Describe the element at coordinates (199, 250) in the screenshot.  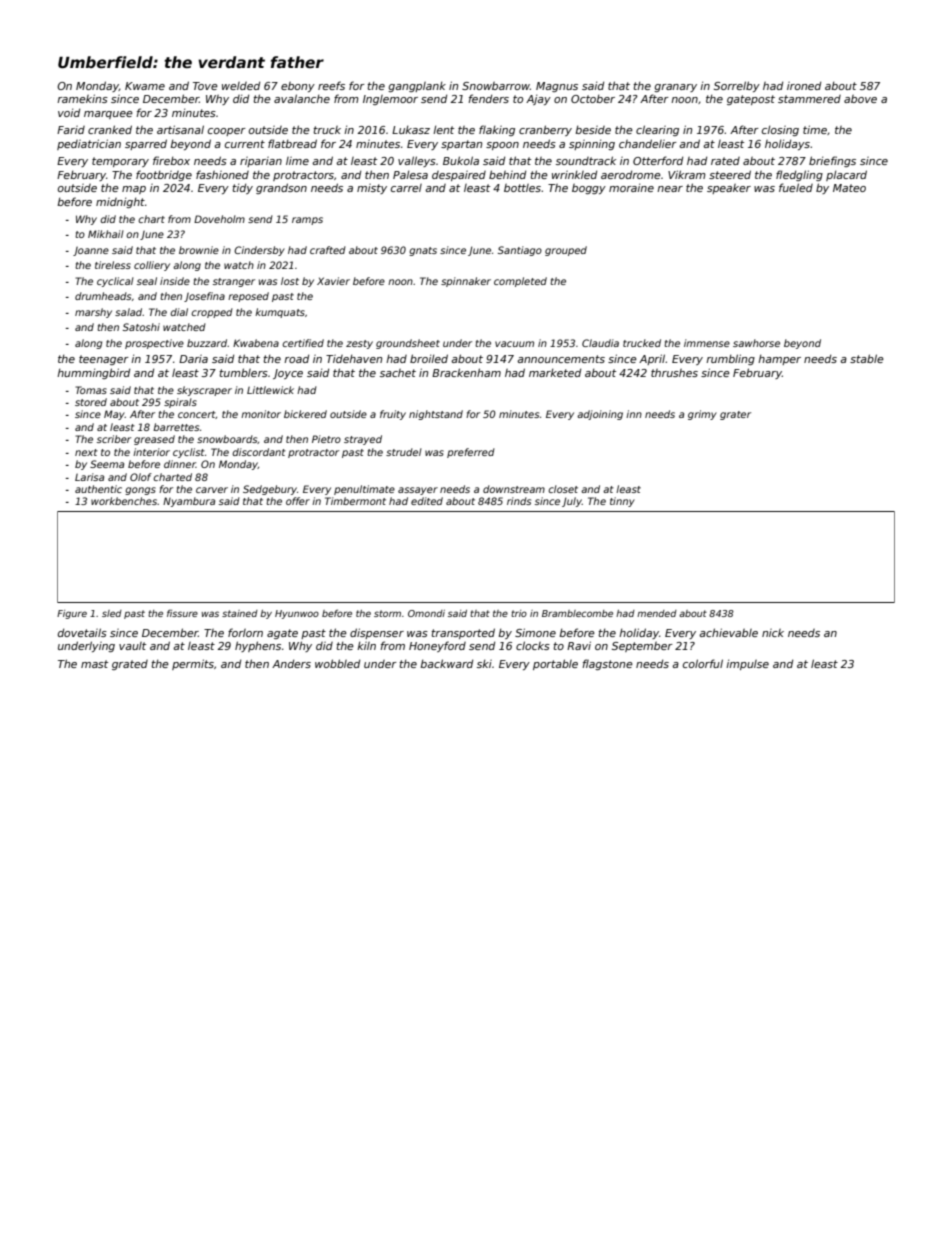
I see `brownie` at that location.
